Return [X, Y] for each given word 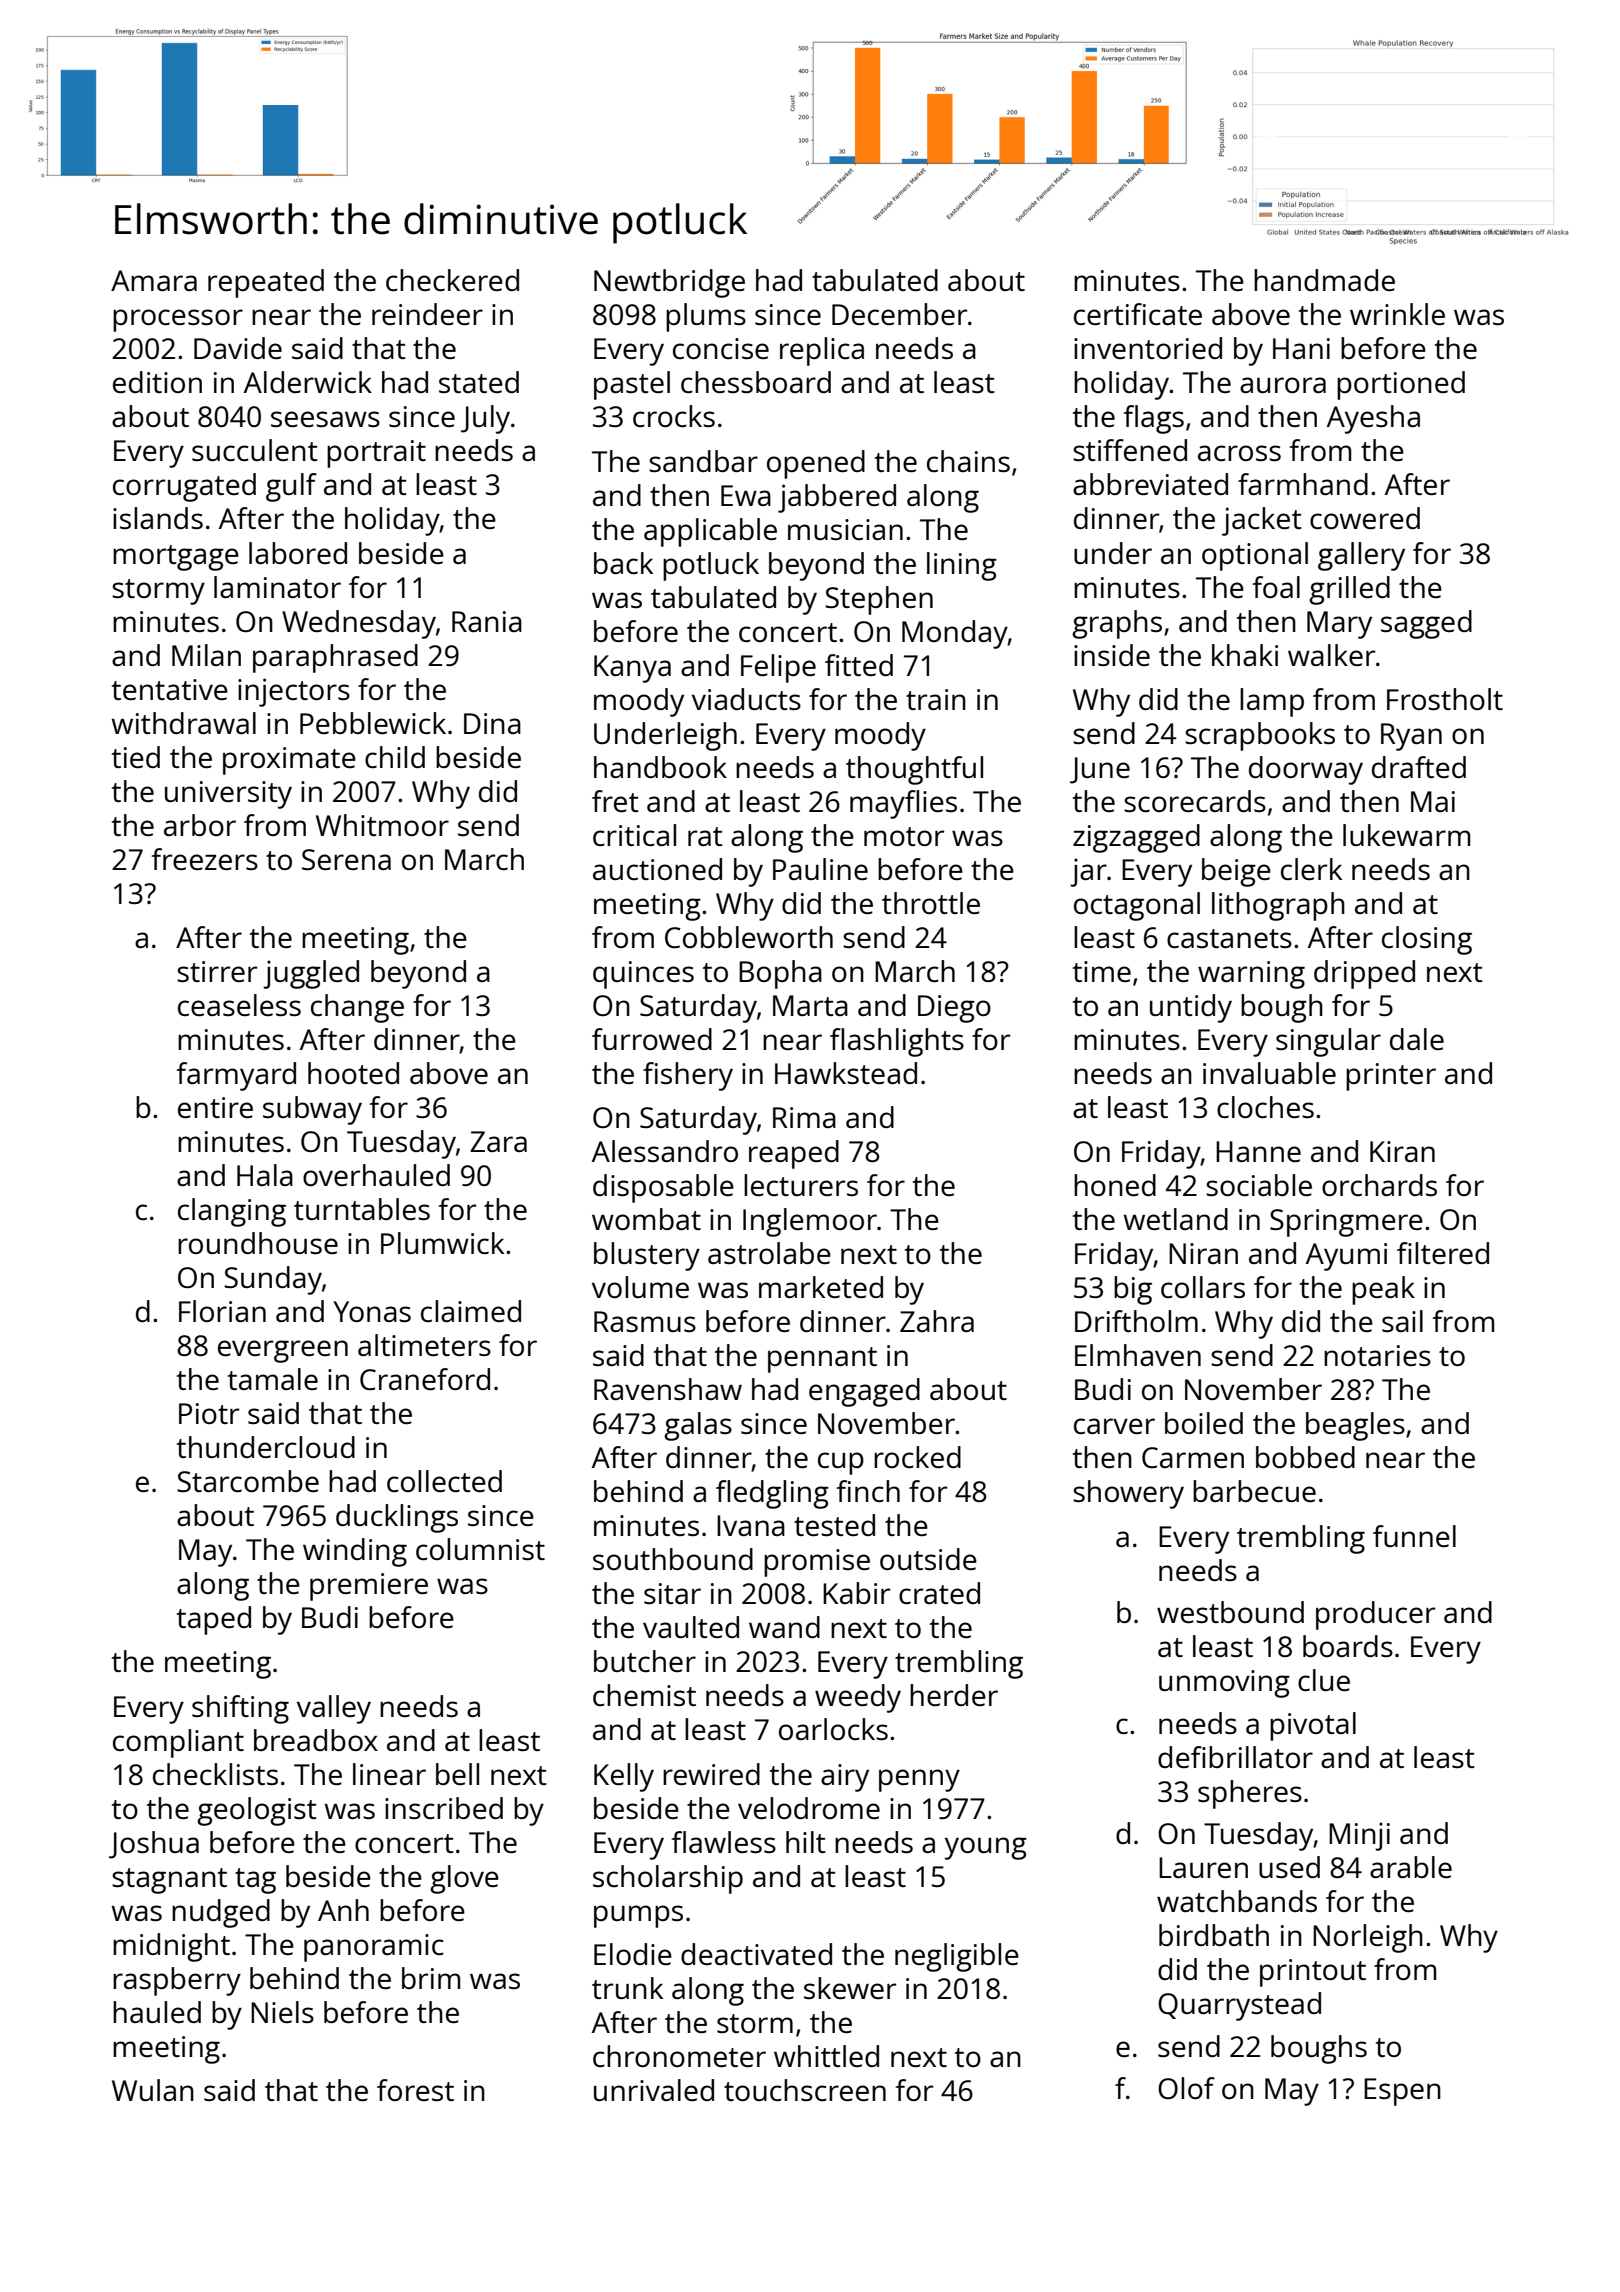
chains [968, 461]
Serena [346, 859]
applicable [710, 532]
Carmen [1193, 1457]
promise [817, 1563]
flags [1154, 419]
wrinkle [1397, 314]
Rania [487, 621]
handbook [660, 767]
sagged [1426, 624]
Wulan [153, 2090]
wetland [1176, 1219]
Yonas [372, 1311]
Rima [804, 1117]
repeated [266, 283]
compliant [178, 1743]
